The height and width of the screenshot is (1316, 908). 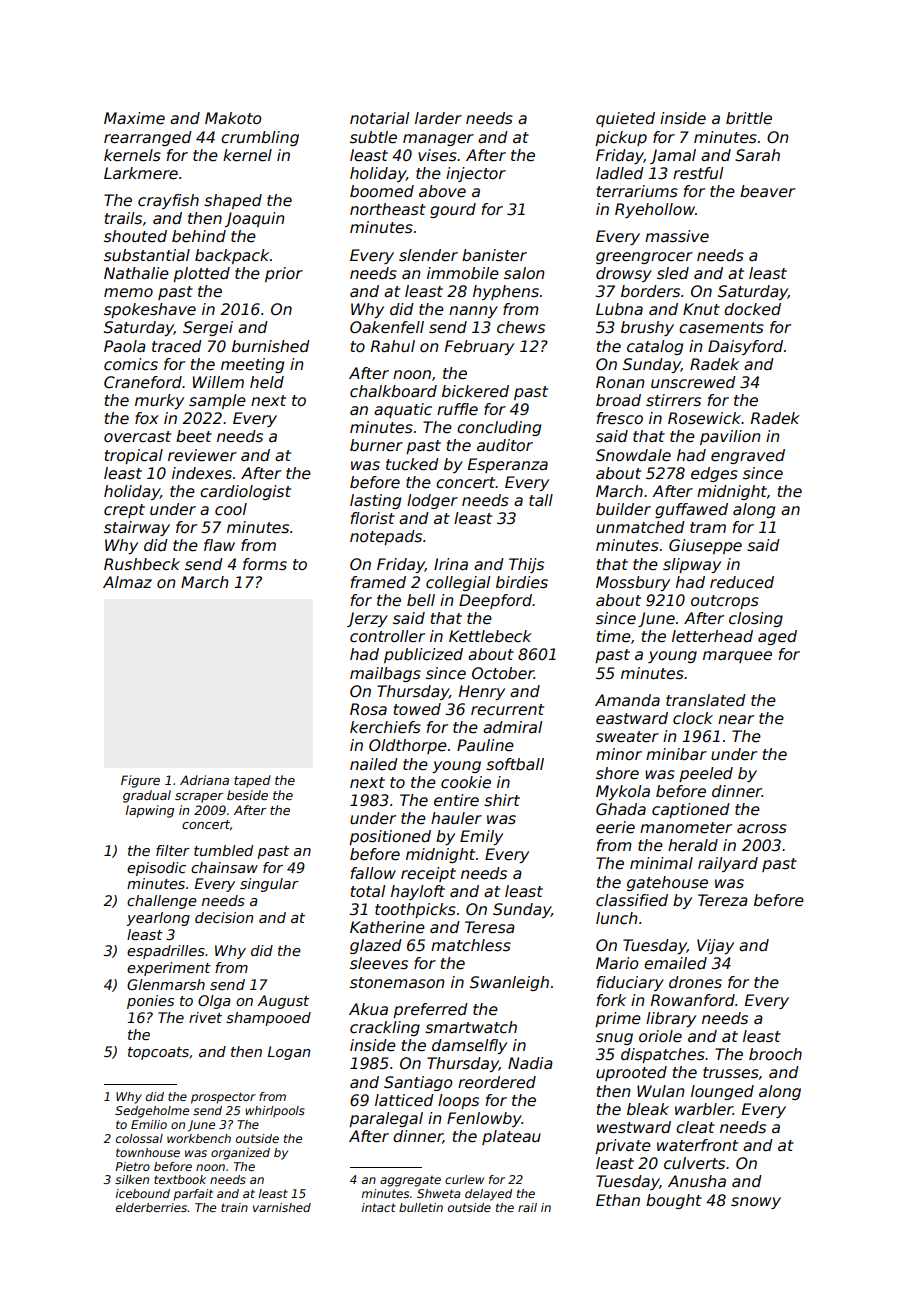 What do you see at coordinates (204, 780) in the screenshot?
I see `Adriana` at bounding box center [204, 780].
